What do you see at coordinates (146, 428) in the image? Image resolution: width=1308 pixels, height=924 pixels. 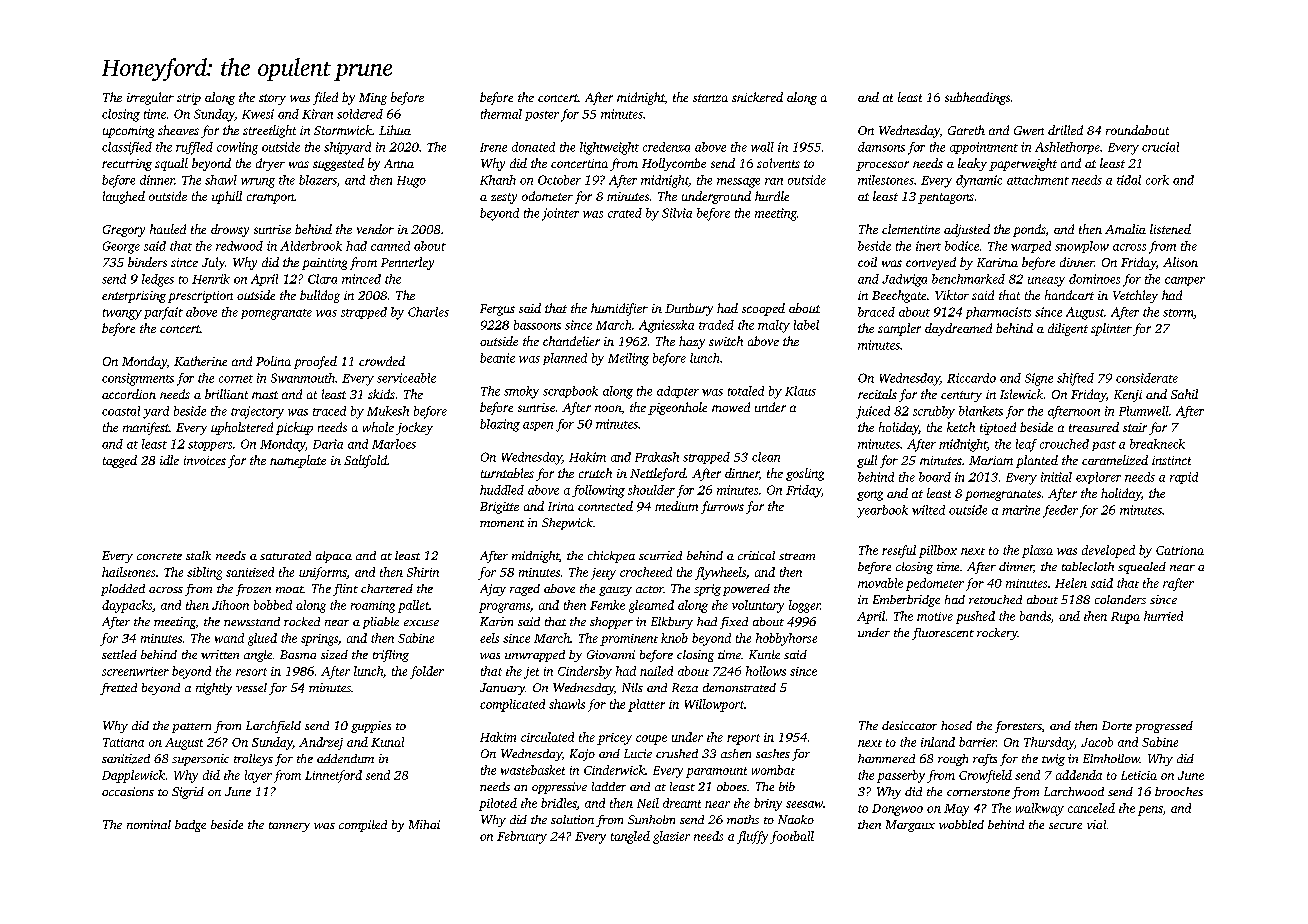 I see `manifest` at bounding box center [146, 428].
